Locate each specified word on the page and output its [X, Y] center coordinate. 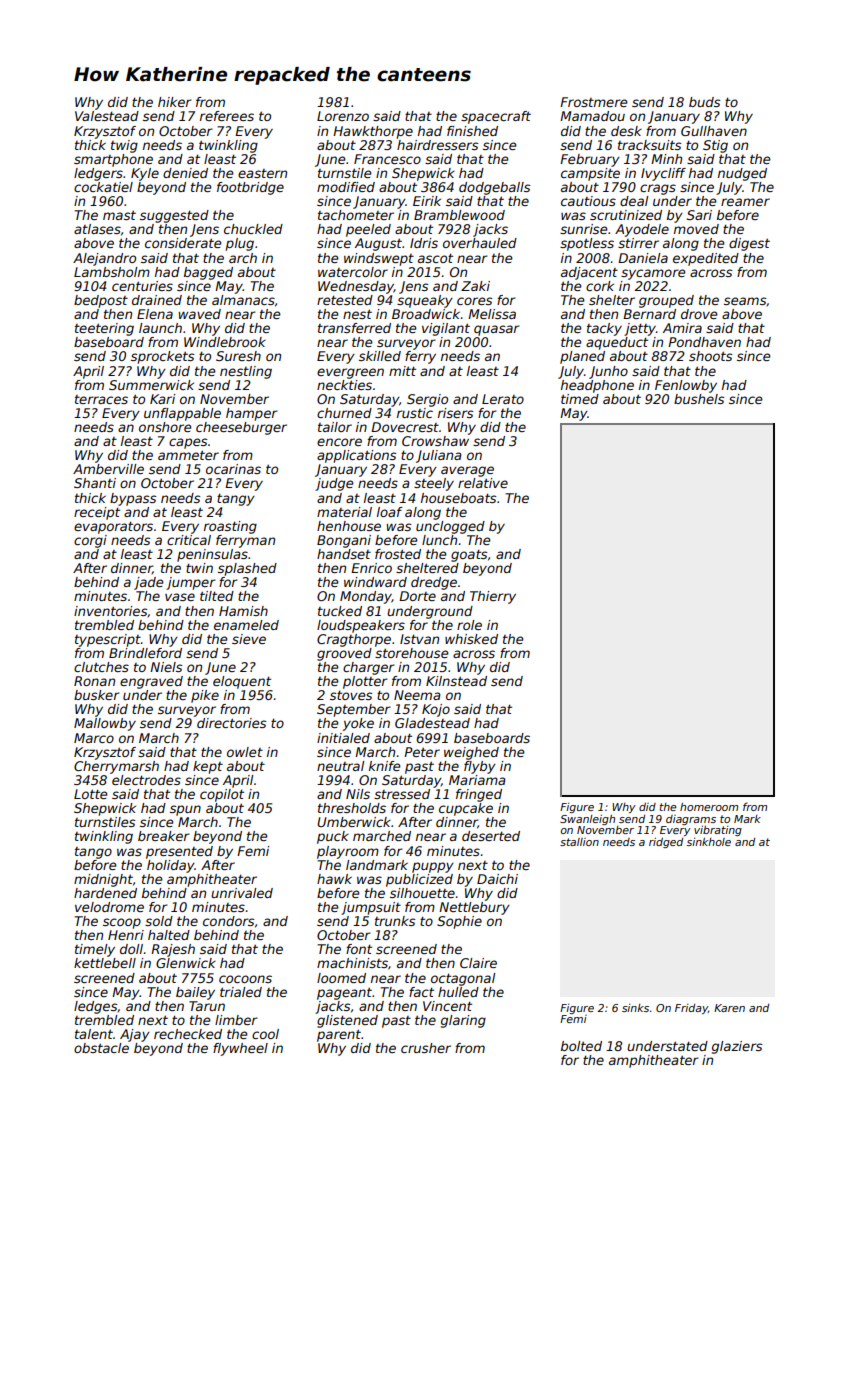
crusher [426, 1048]
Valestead [107, 116]
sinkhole [709, 842]
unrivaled [242, 893]
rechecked [188, 1034]
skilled [380, 356]
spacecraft [496, 117]
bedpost [101, 301]
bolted [581, 1046]
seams [745, 301]
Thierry [493, 597]
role [469, 625]
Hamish [243, 611]
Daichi [497, 879]
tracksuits [649, 145]
